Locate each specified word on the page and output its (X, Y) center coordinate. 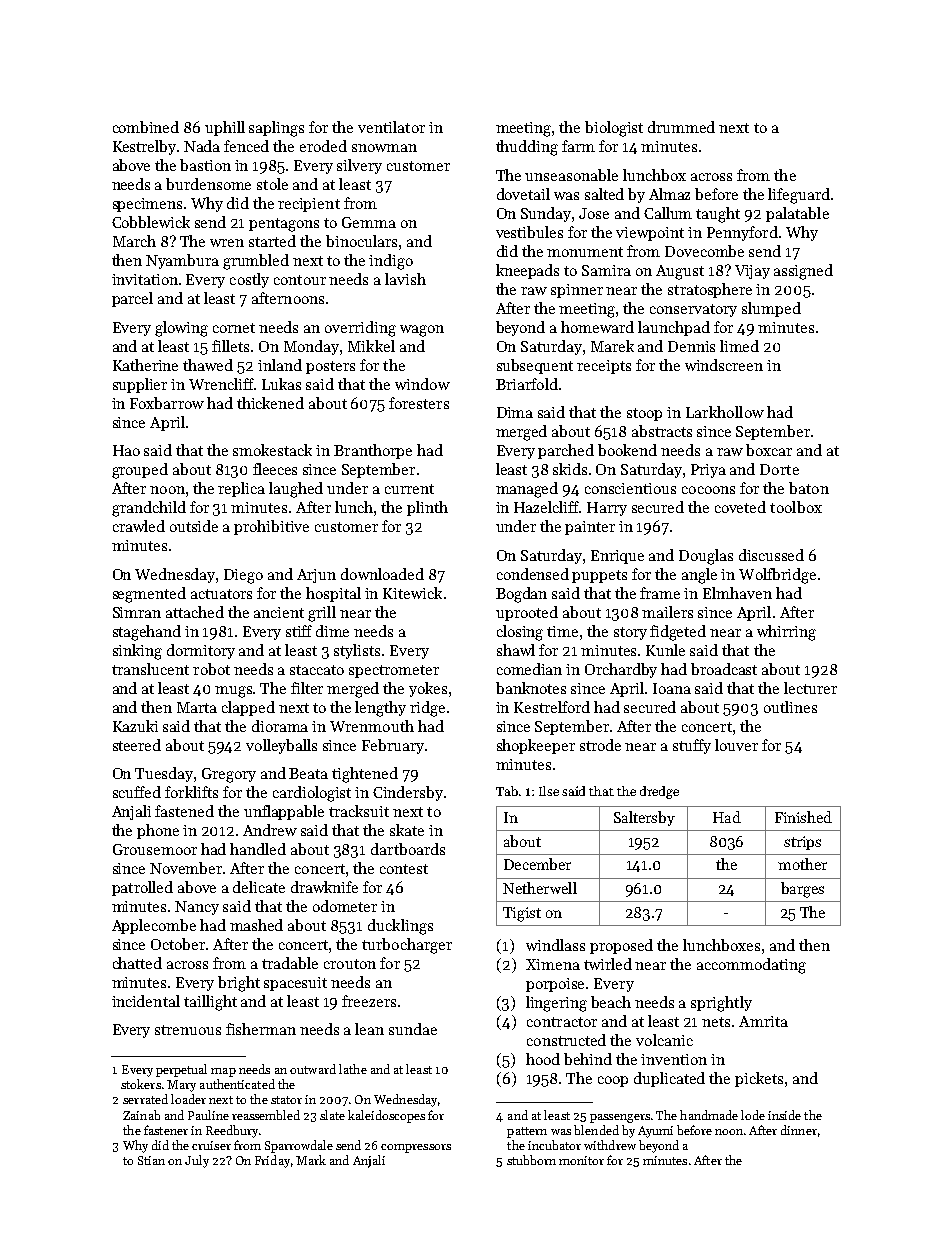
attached (195, 612)
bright (239, 984)
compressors (416, 1148)
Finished (803, 817)
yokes (428, 689)
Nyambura (182, 261)
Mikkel (371, 346)
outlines (790, 707)
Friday (272, 1161)
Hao (126, 450)
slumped (771, 309)
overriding (360, 329)
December (537, 864)
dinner (799, 1130)
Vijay (752, 272)
